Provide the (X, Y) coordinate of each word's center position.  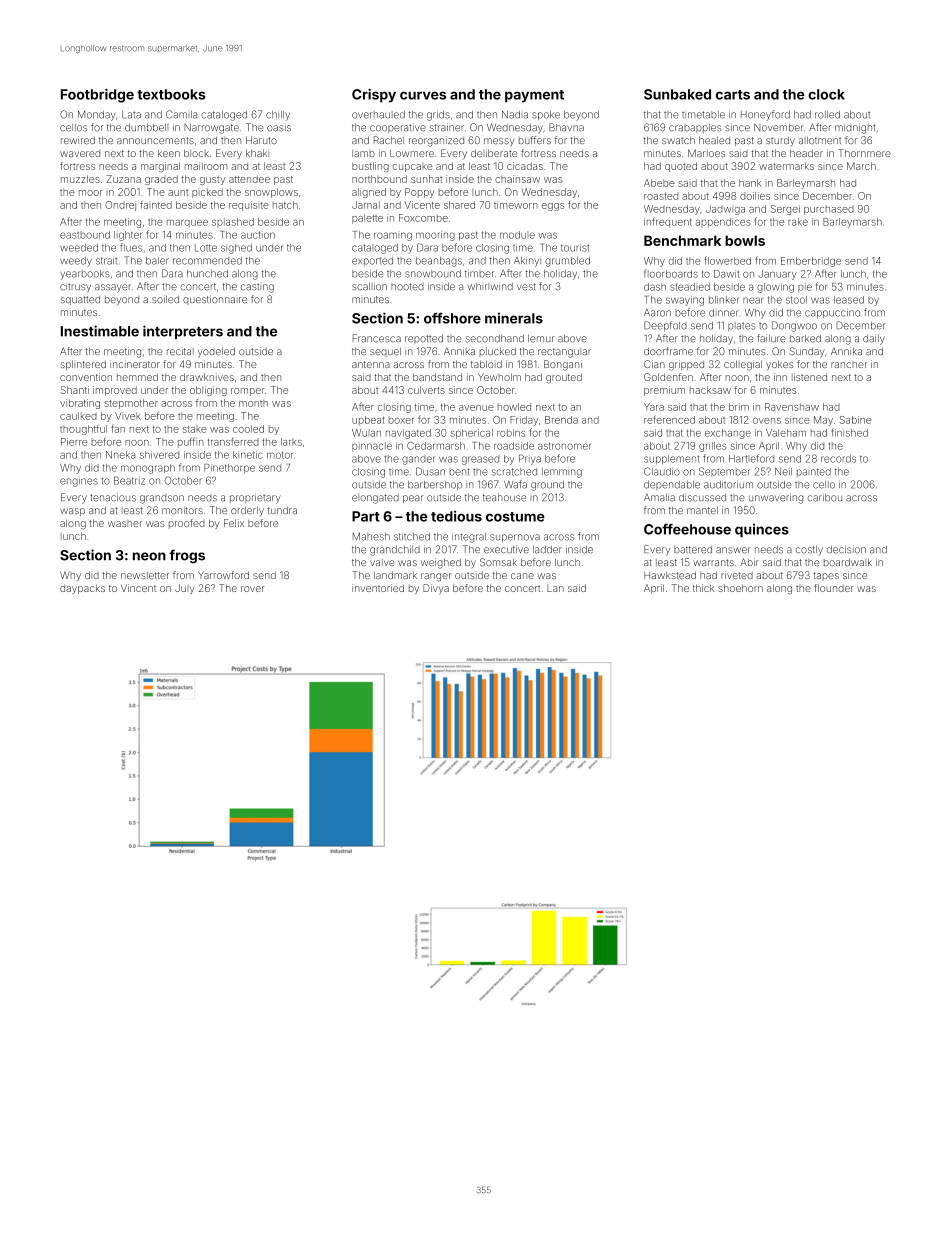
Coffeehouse (687, 529)
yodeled (216, 353)
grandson (162, 499)
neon (149, 556)
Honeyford (765, 115)
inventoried (378, 588)
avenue (476, 408)
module (517, 235)
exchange (728, 434)
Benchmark (682, 240)
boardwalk (848, 562)
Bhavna (566, 127)
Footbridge (97, 95)
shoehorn (740, 588)
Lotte (206, 248)
